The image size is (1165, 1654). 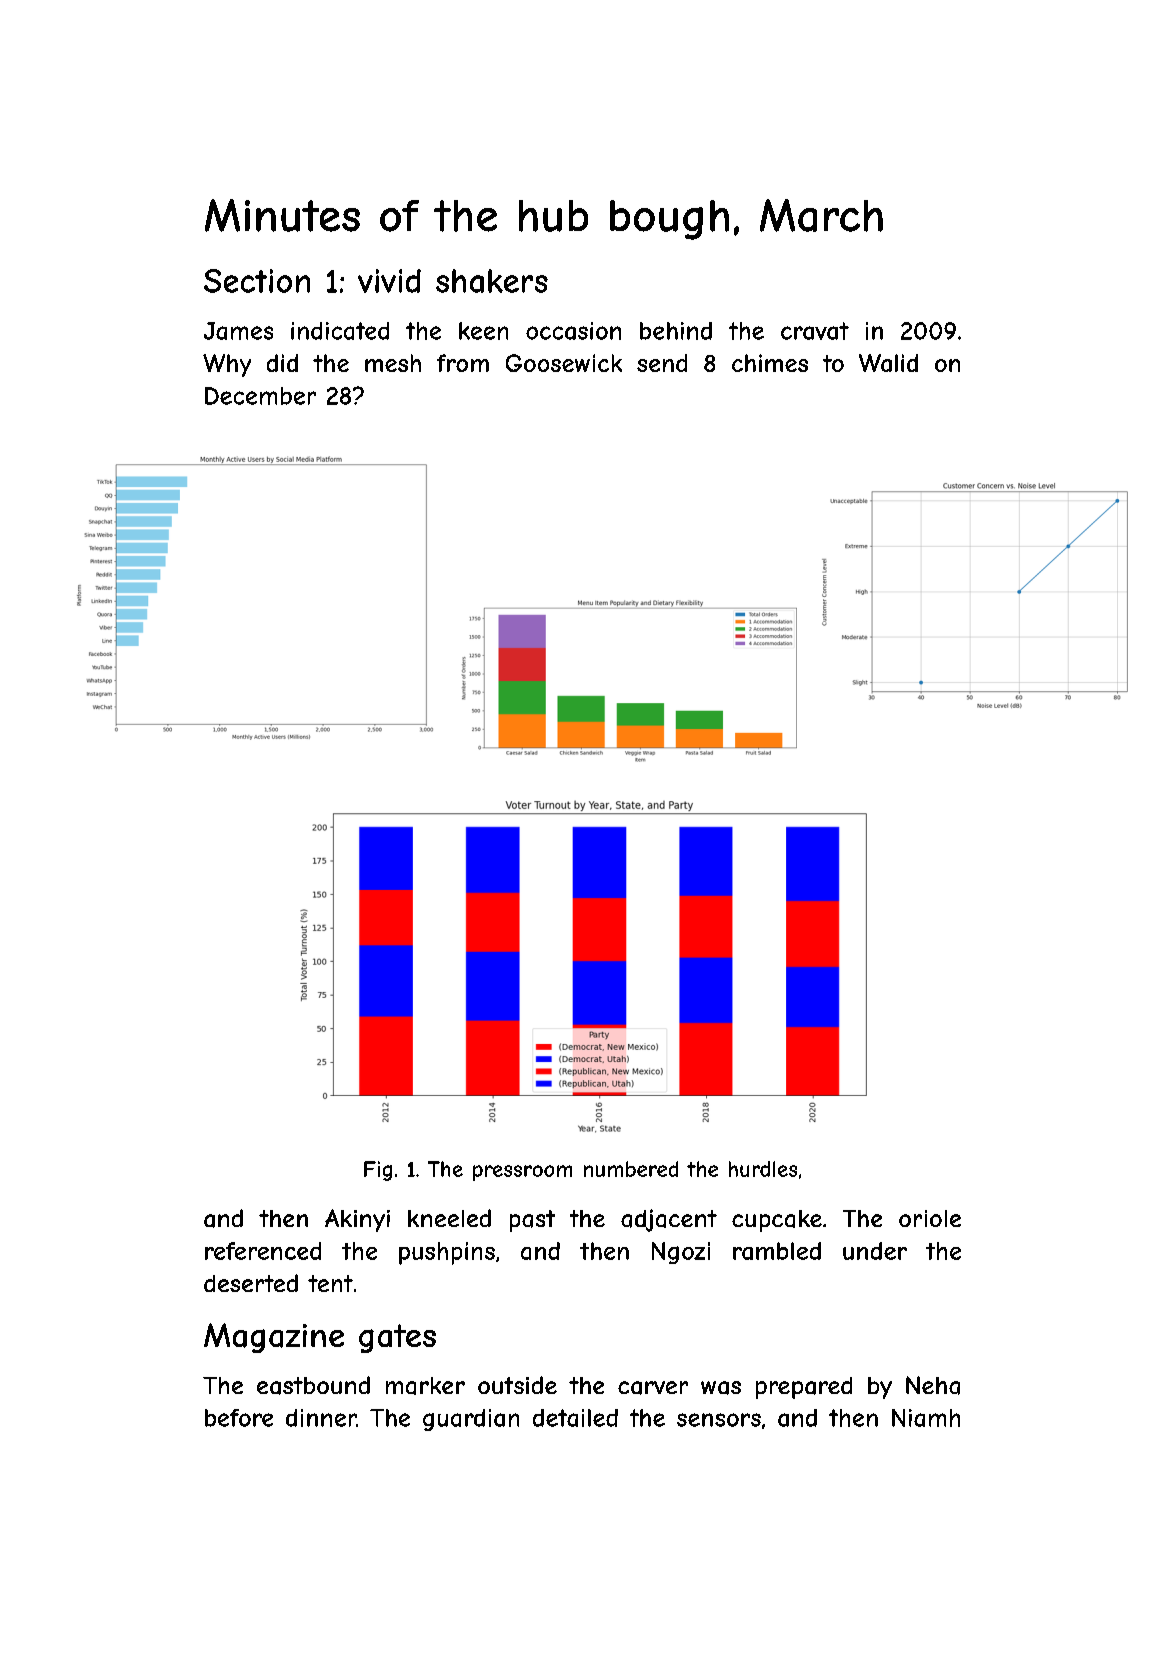 I want to click on send, so click(x=662, y=363).
